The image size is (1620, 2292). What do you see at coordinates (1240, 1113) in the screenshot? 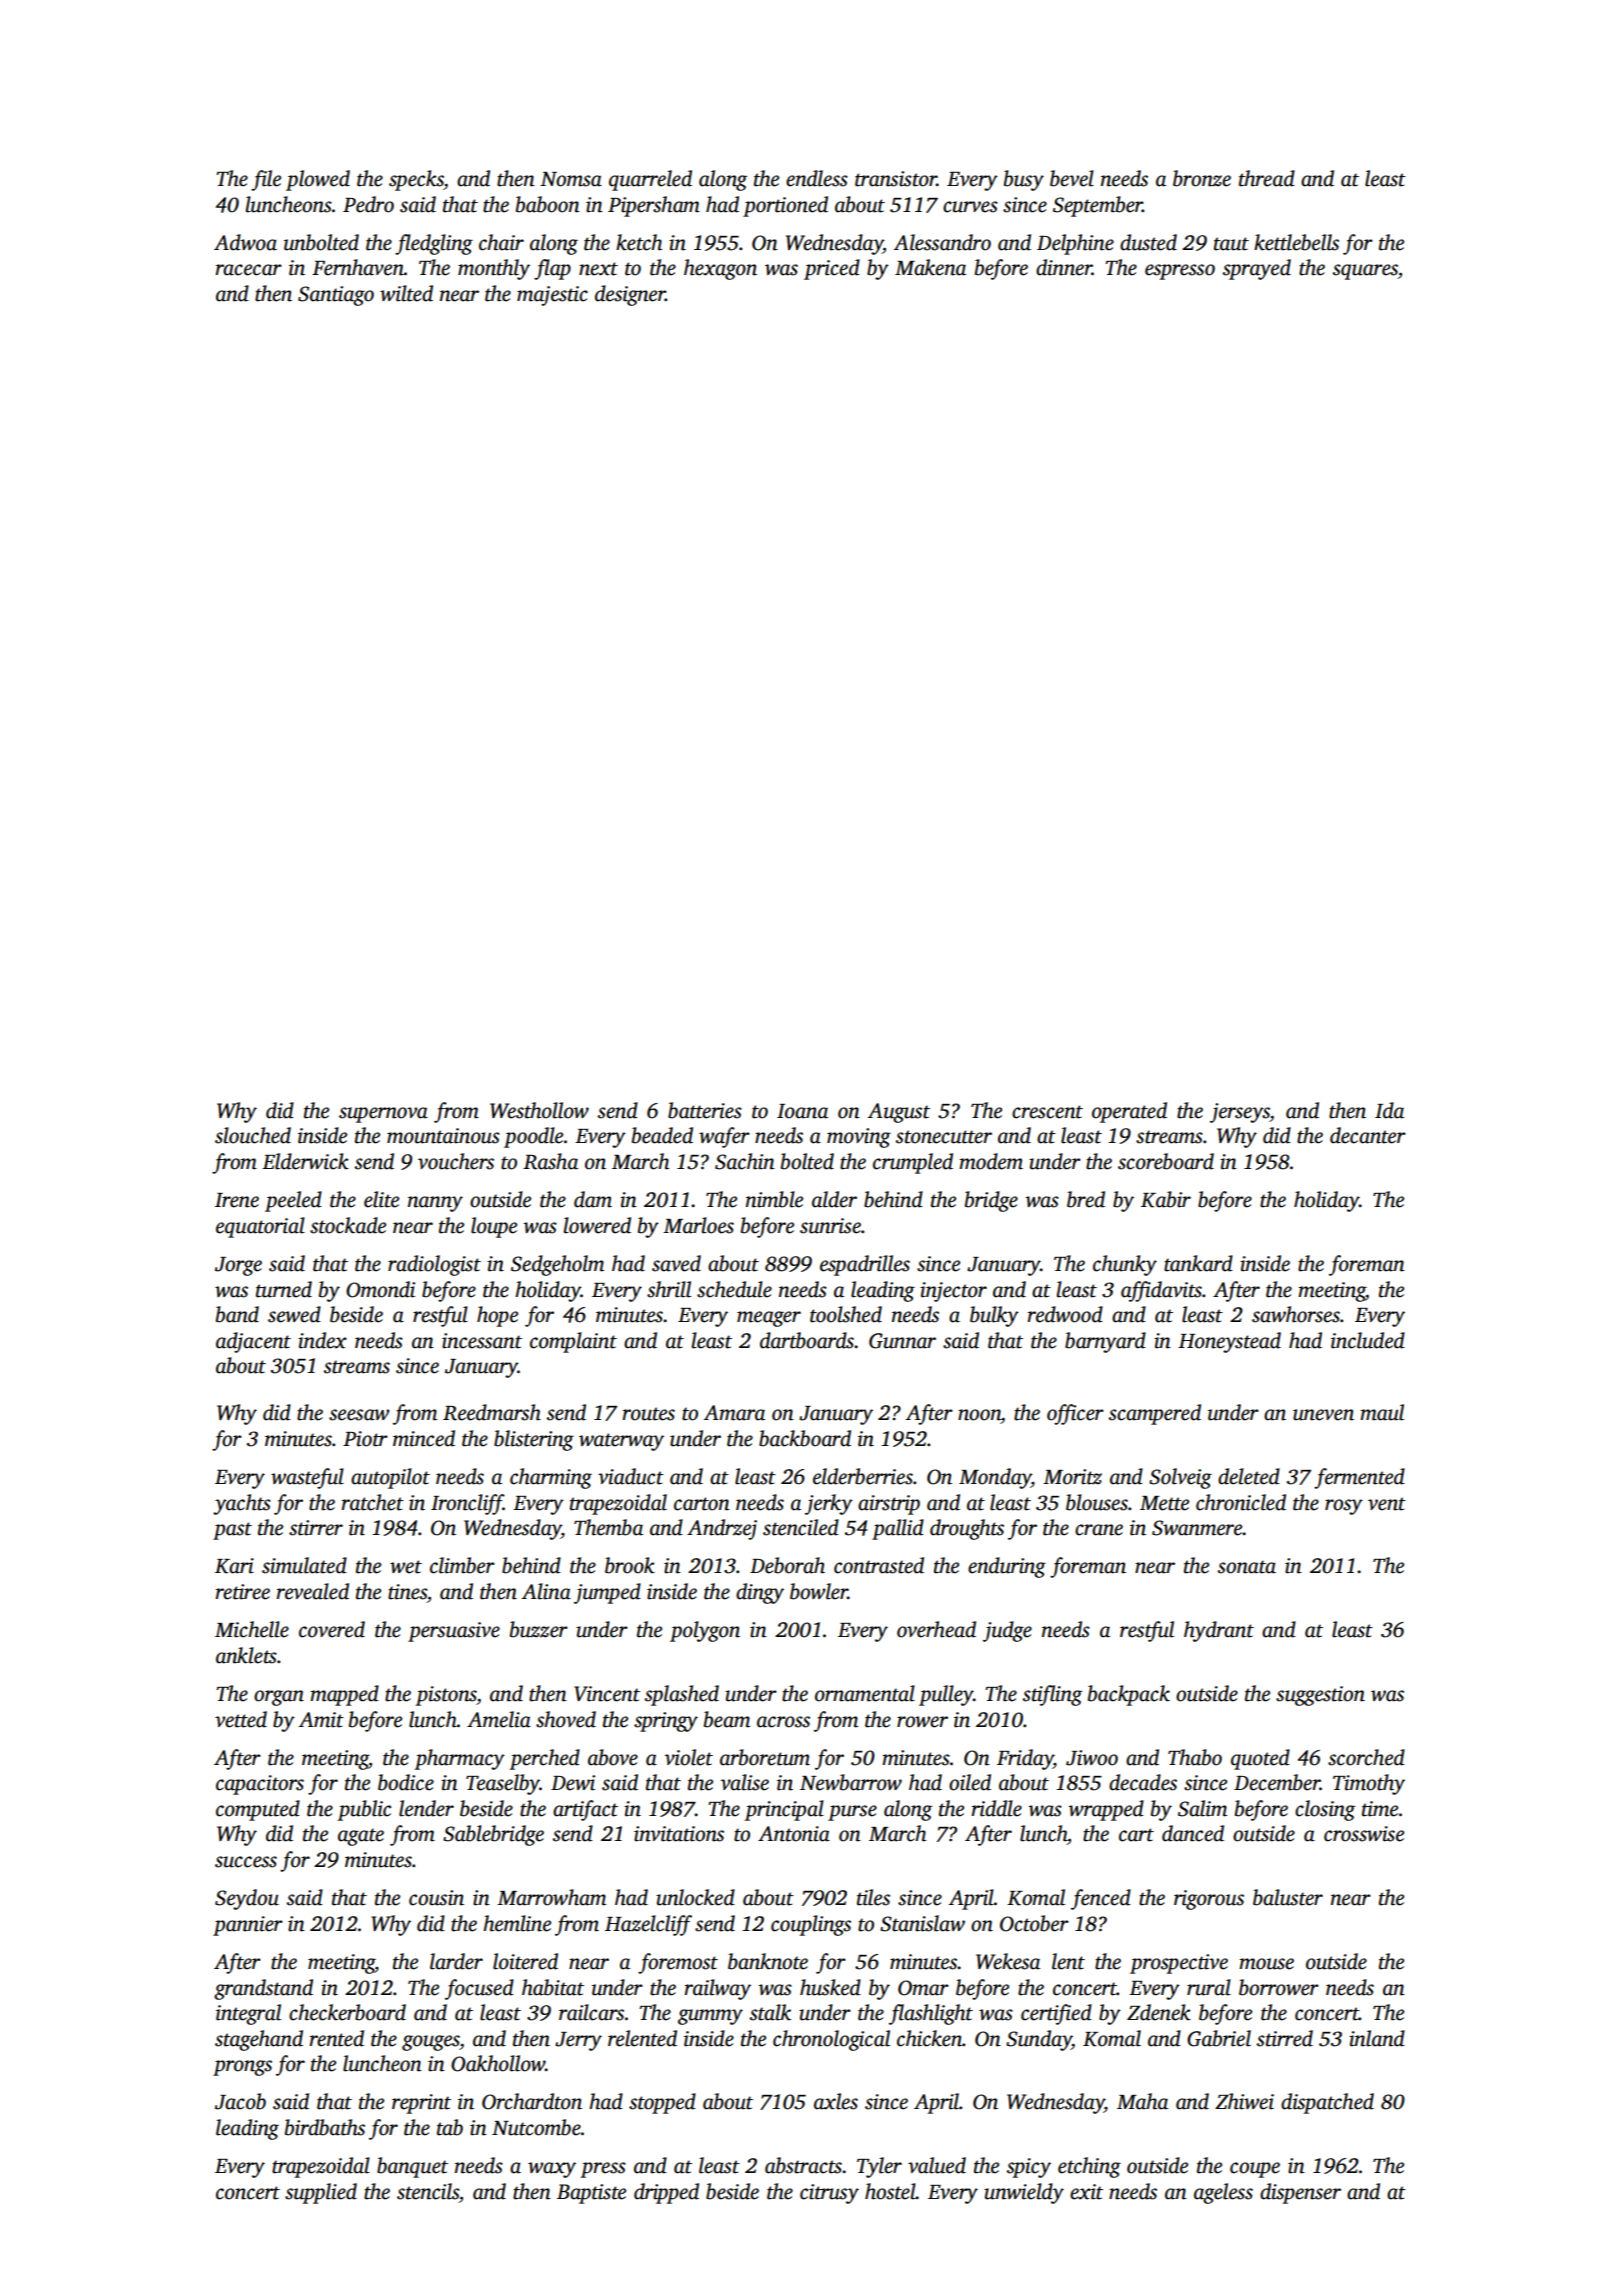
I see `jerseys` at bounding box center [1240, 1113].
